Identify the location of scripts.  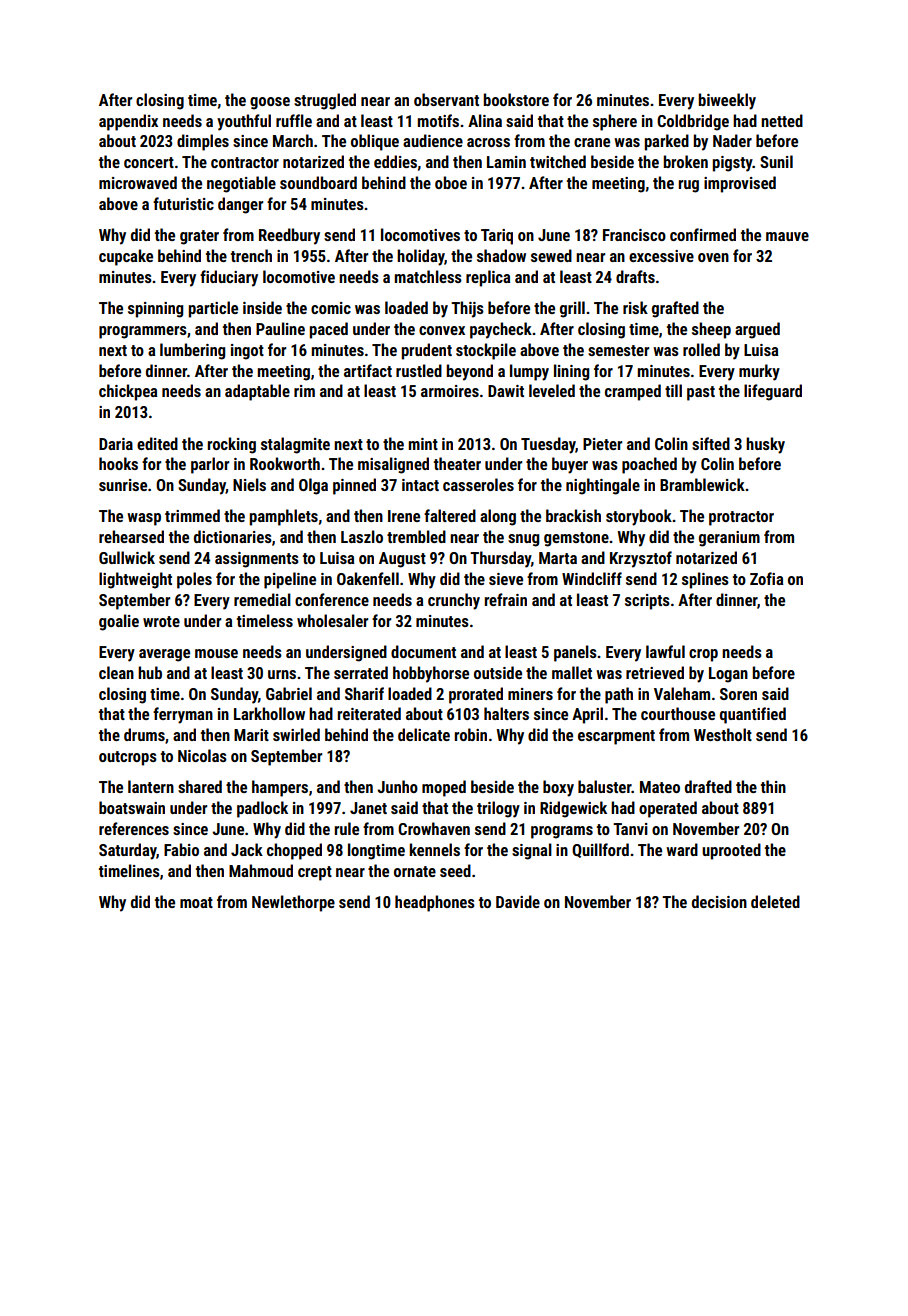
(647, 602).
